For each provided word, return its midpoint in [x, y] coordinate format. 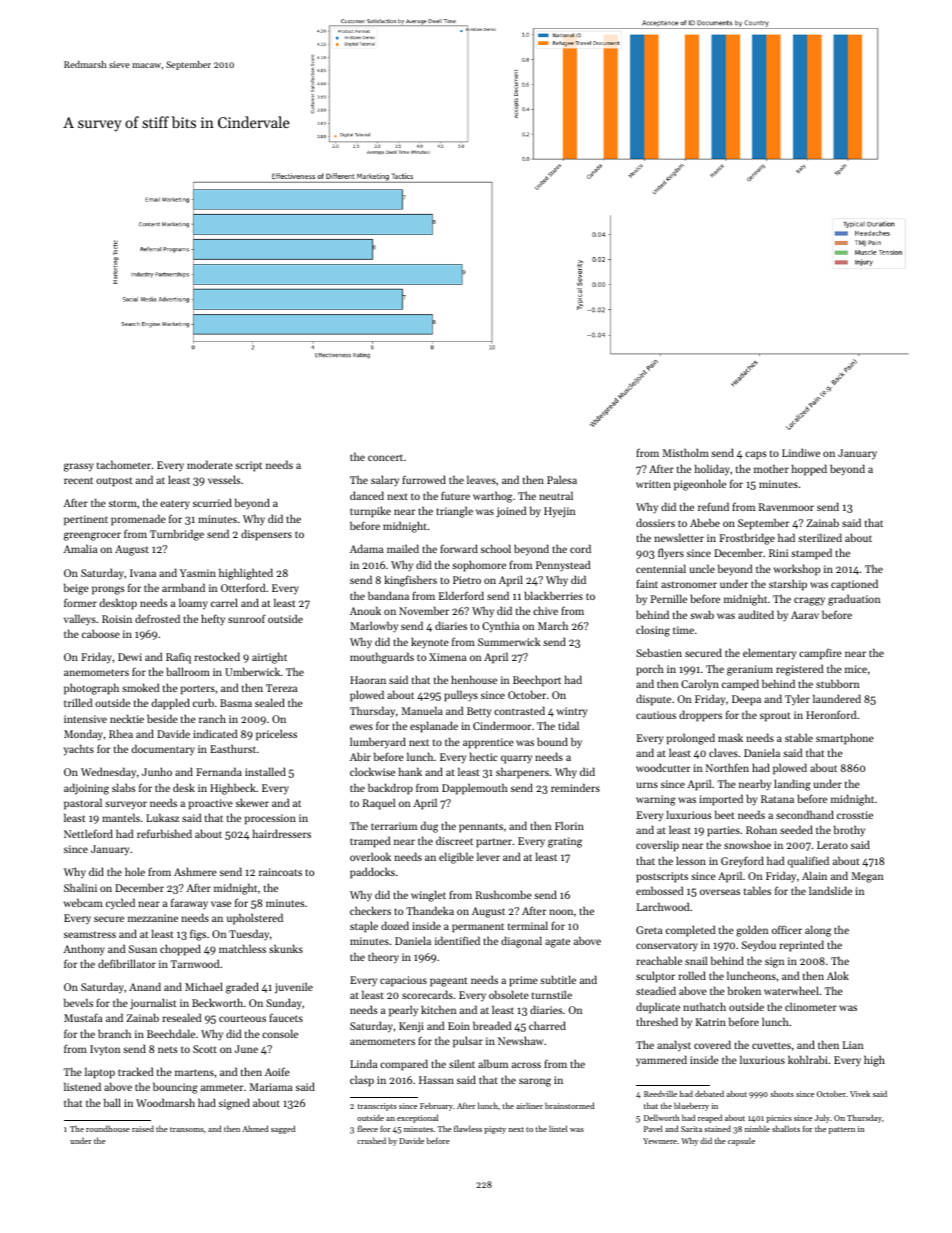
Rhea [121, 733]
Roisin [117, 619]
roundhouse [108, 1128]
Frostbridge [747, 539]
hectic [483, 756]
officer [787, 929]
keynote [430, 643]
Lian [853, 1045]
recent [78, 480]
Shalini [80, 887]
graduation [854, 600]
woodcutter [663, 767]
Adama [366, 548]
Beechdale [171, 1033]
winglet [428, 896]
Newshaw [520, 1040]
